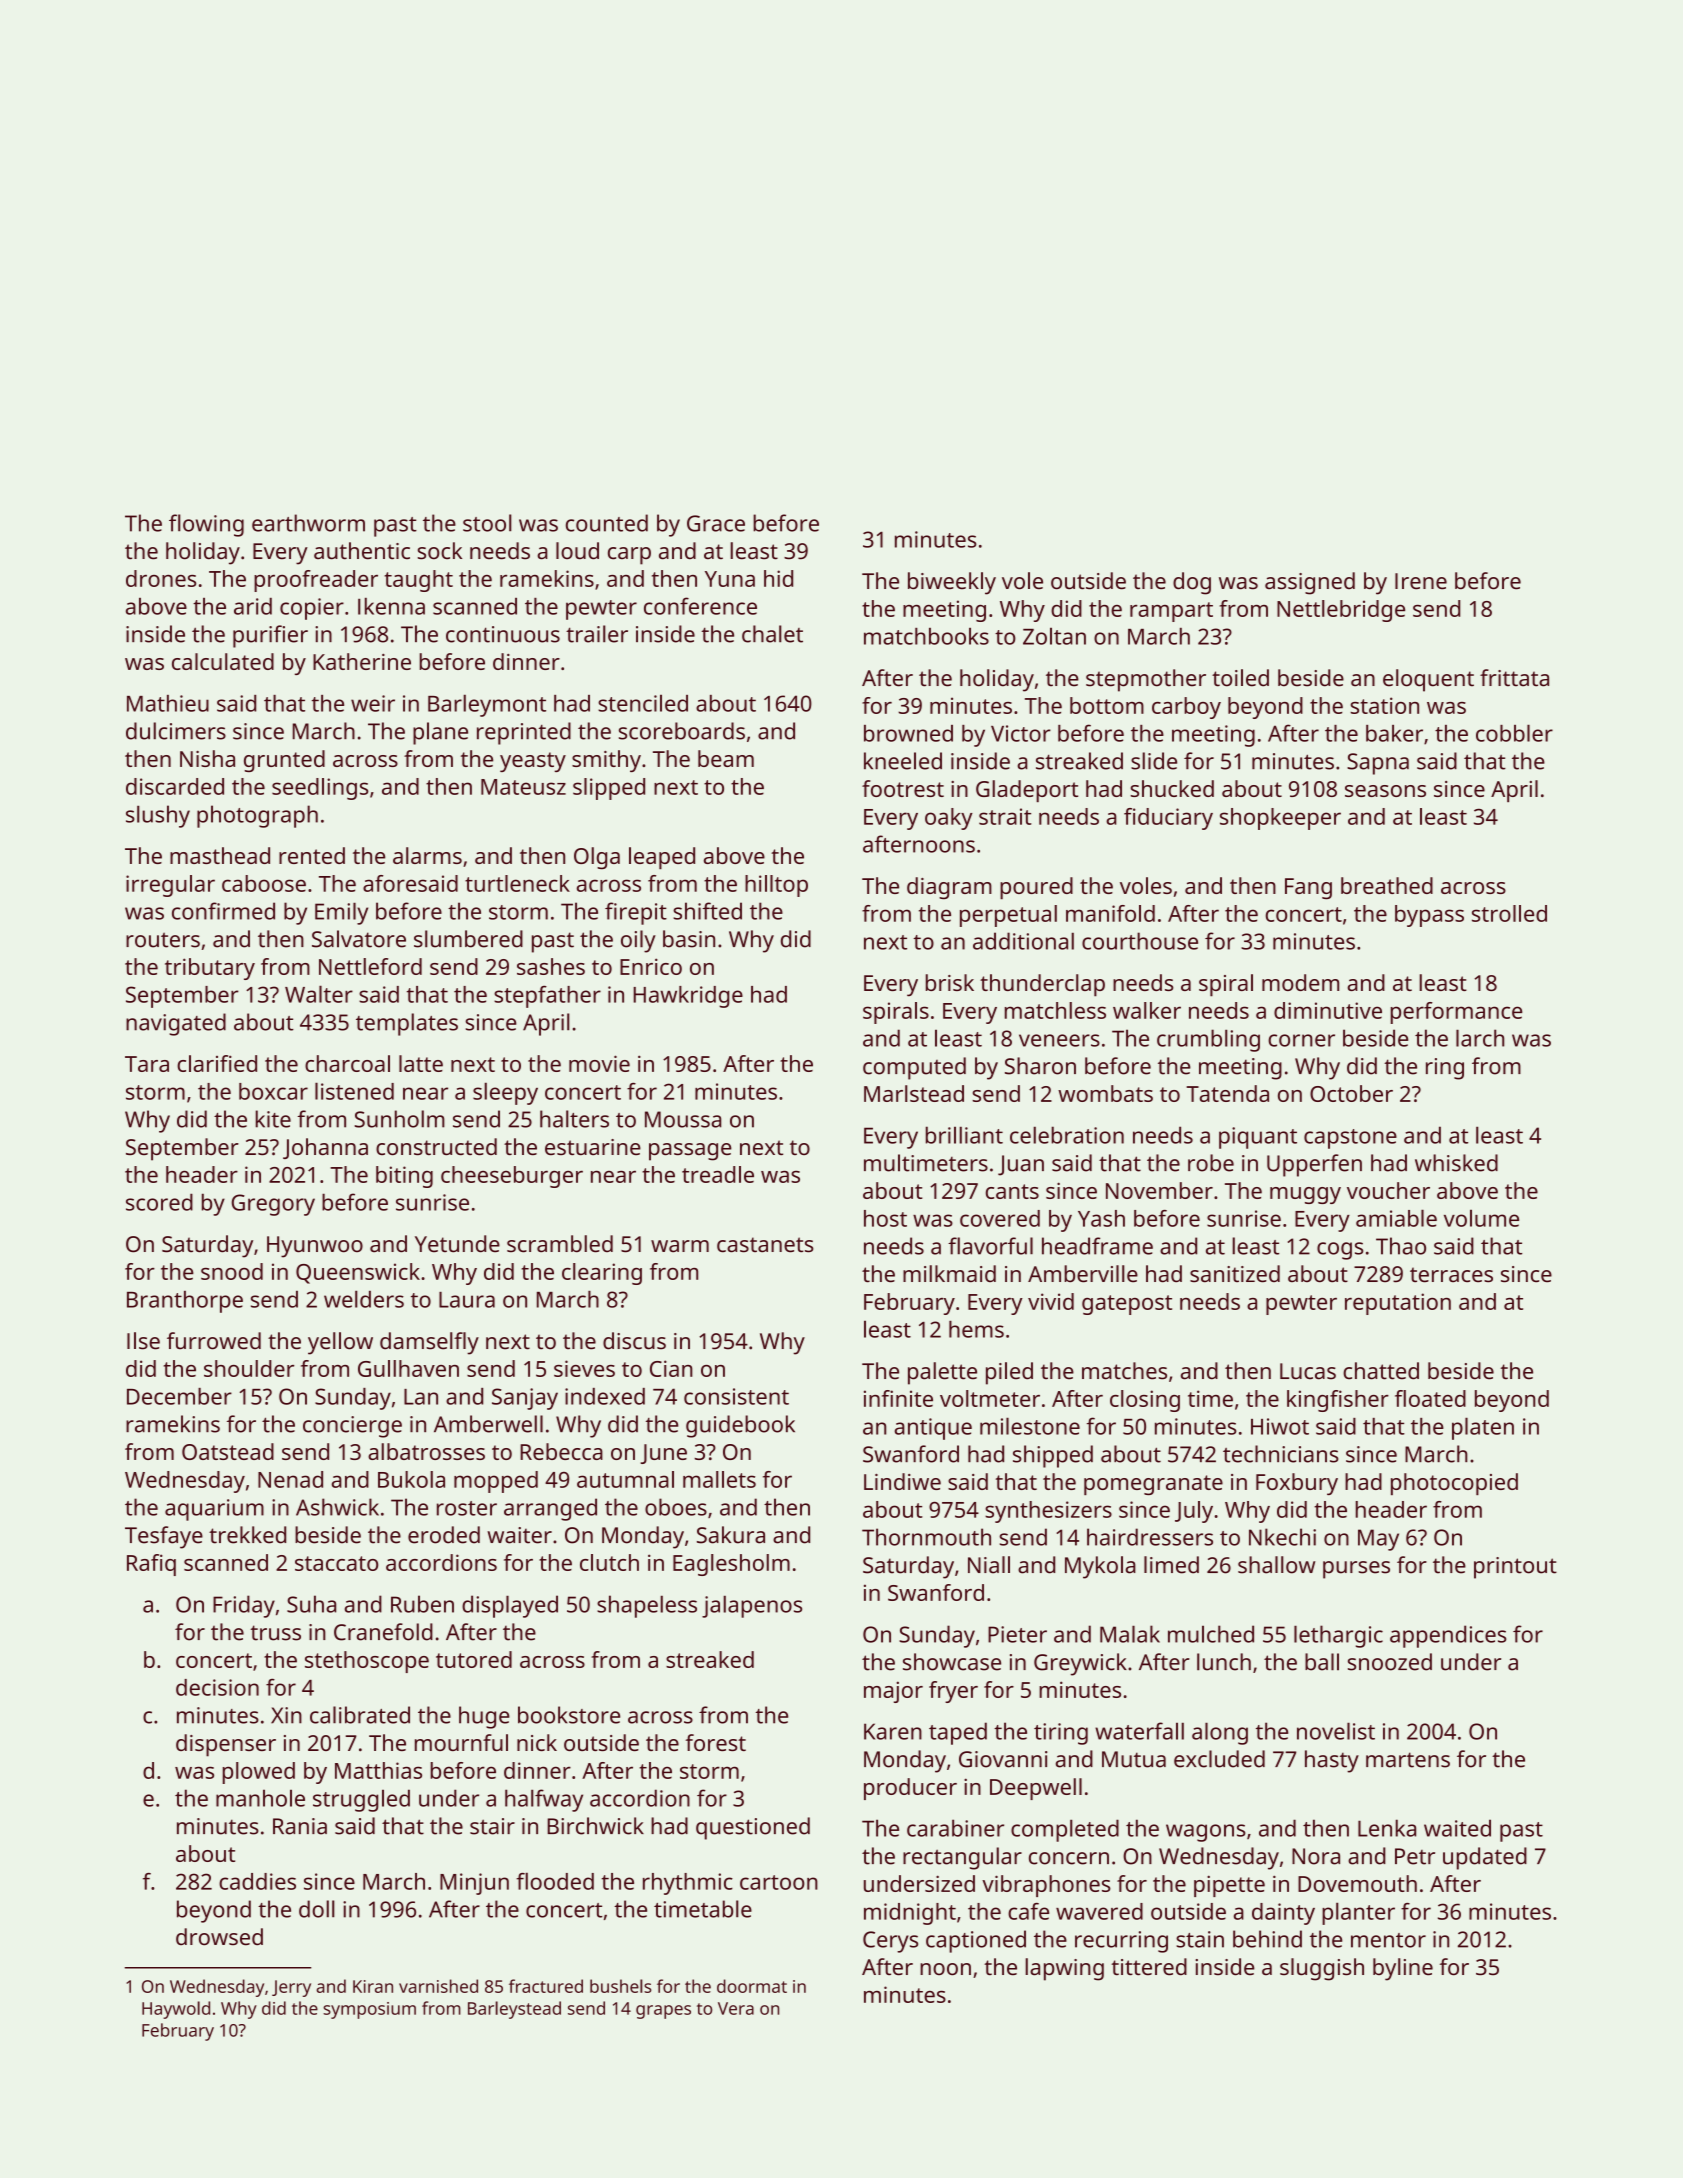  What do you see at coordinates (176, 731) in the screenshot?
I see `dulcimers` at bounding box center [176, 731].
